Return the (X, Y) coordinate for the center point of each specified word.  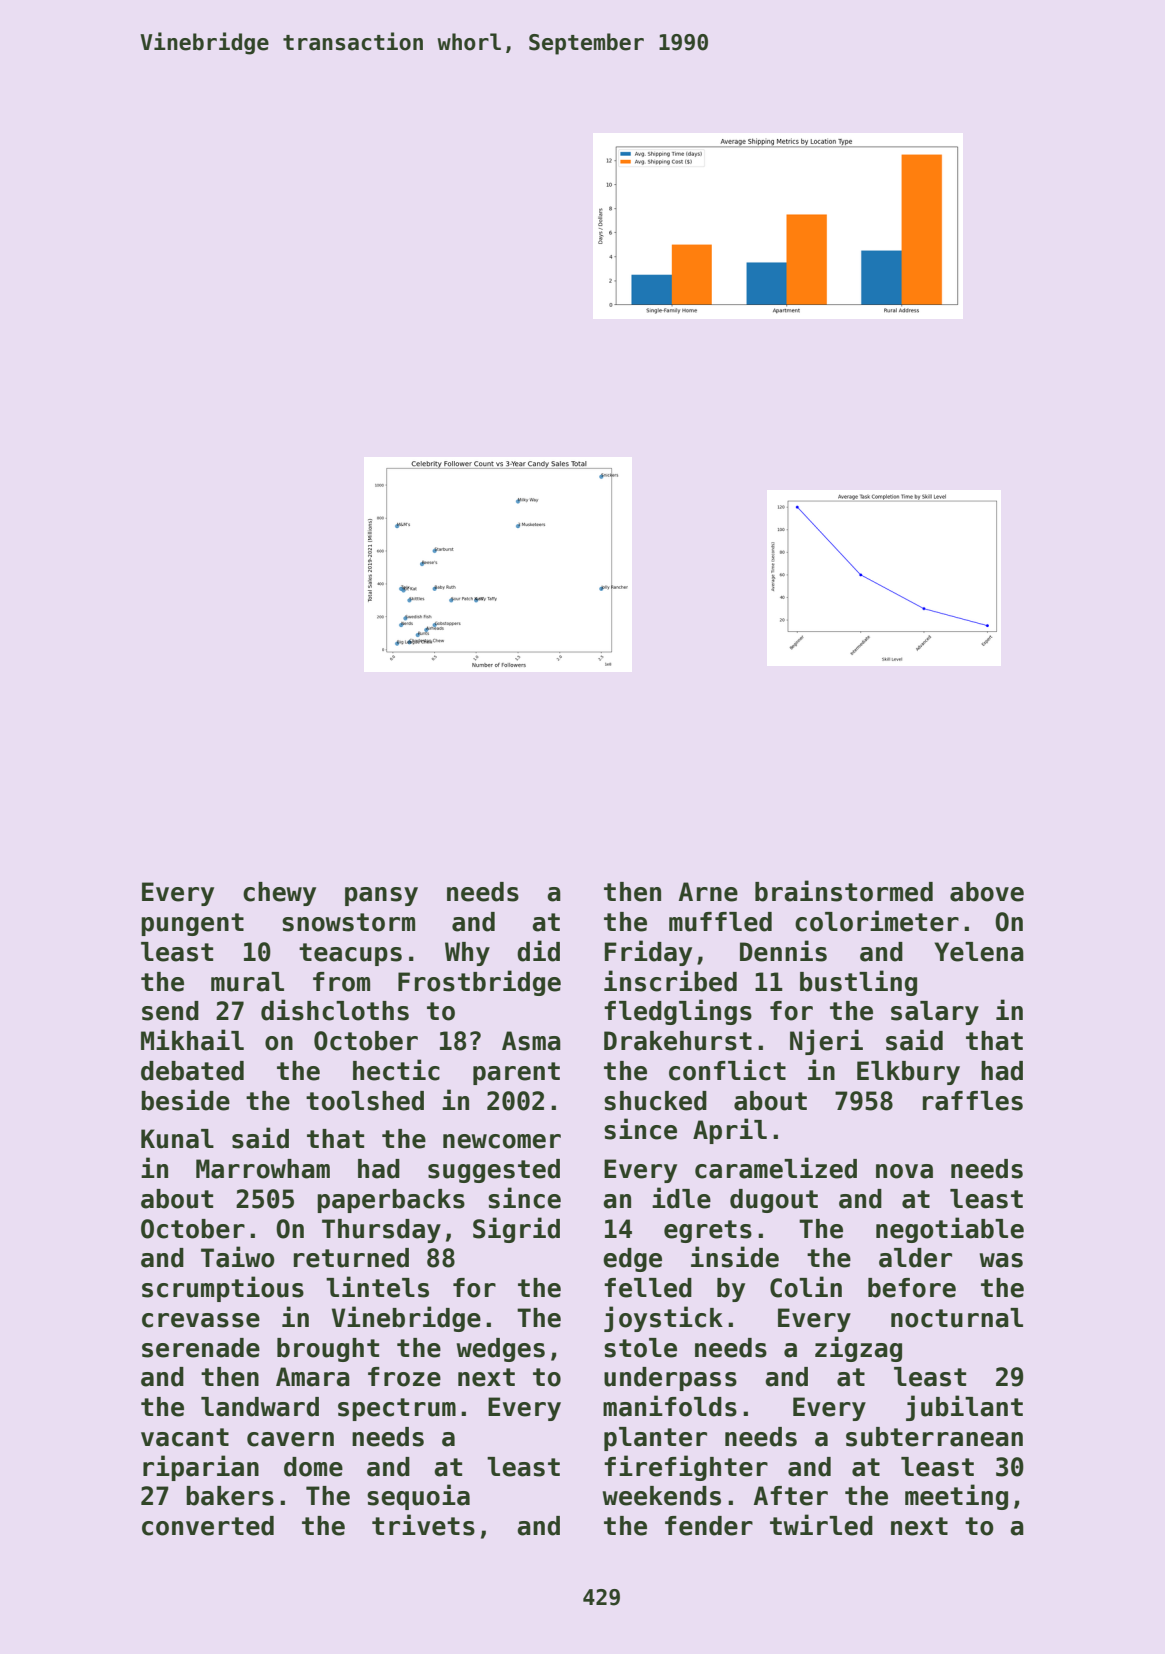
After (791, 1496)
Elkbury (908, 1073)
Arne (708, 892)
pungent (192, 924)
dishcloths (335, 1010)
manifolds (670, 1406)
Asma (531, 1041)
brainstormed (844, 891)
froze (404, 1377)
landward (260, 1407)
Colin (806, 1287)
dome (313, 1467)
